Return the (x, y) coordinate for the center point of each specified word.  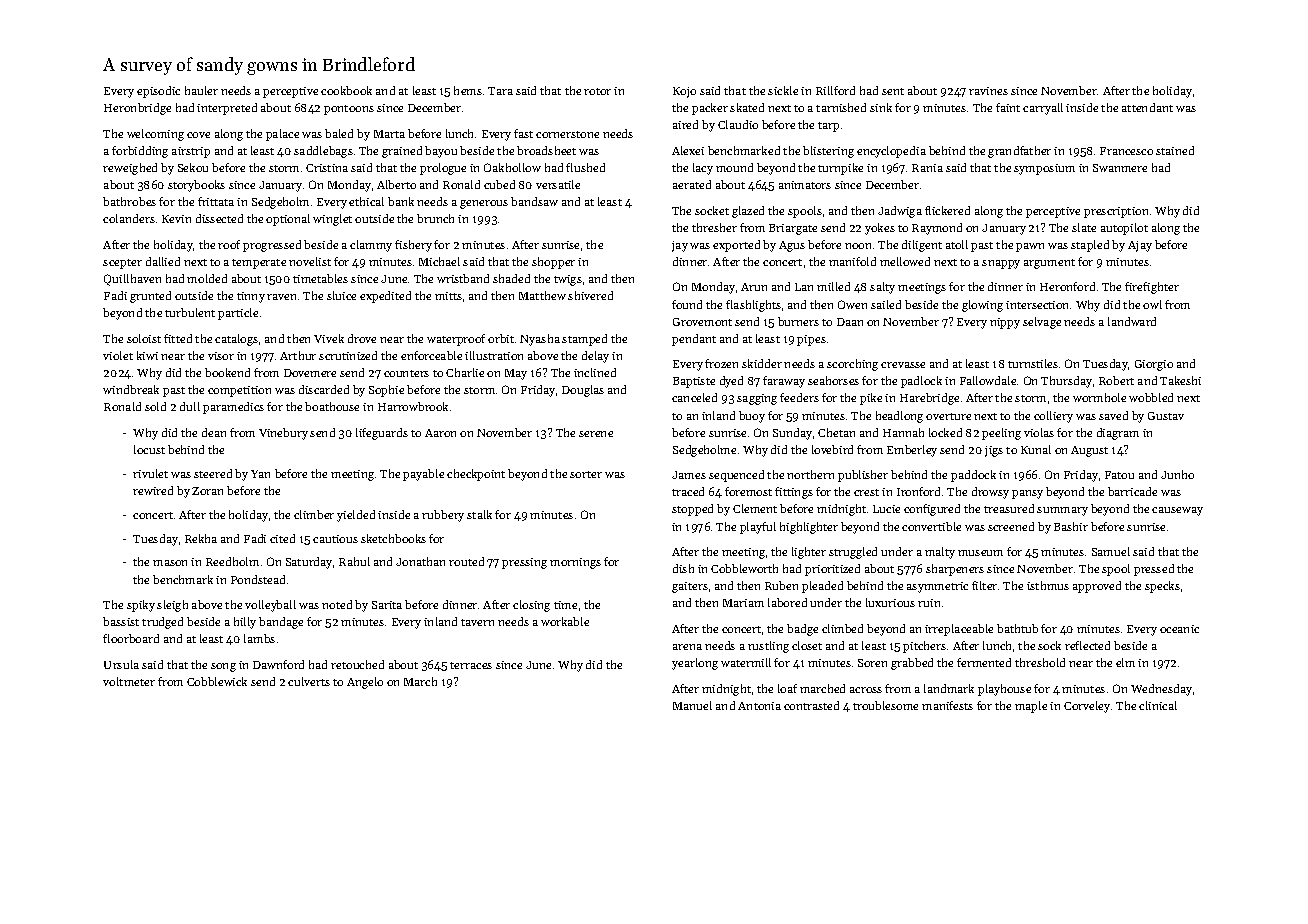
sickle (783, 90)
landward (1132, 321)
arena (687, 647)
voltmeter (129, 681)
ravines (988, 91)
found (687, 304)
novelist (310, 261)
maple (1031, 707)
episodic (158, 92)
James (689, 475)
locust (149, 449)
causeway (1177, 511)
